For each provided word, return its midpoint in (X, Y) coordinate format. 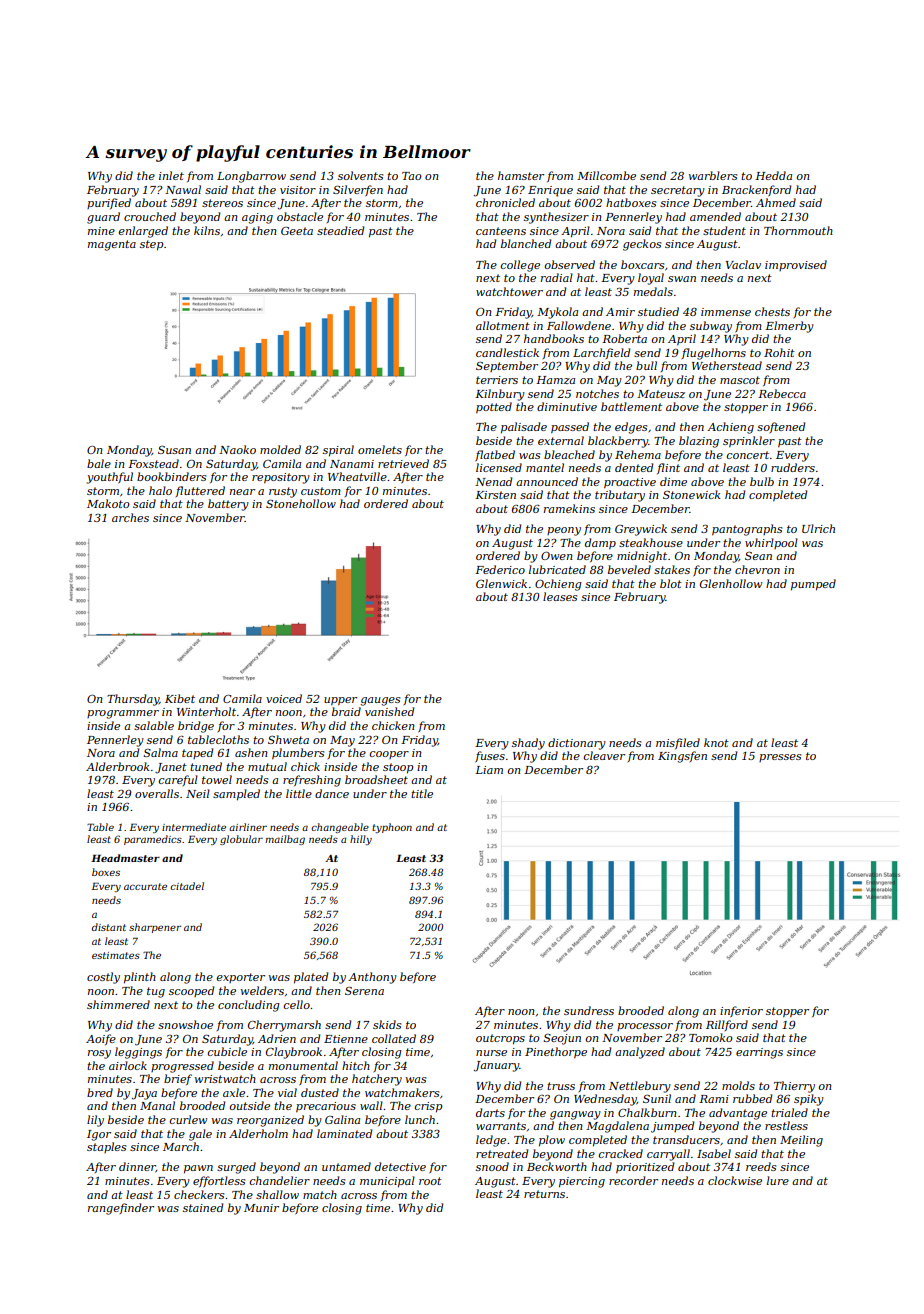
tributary (620, 496)
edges (631, 428)
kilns (207, 230)
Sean (758, 556)
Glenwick (501, 583)
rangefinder (121, 1209)
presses (780, 758)
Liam (489, 770)
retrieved (403, 463)
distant (109, 927)
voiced (284, 698)
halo (160, 490)
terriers (497, 380)
